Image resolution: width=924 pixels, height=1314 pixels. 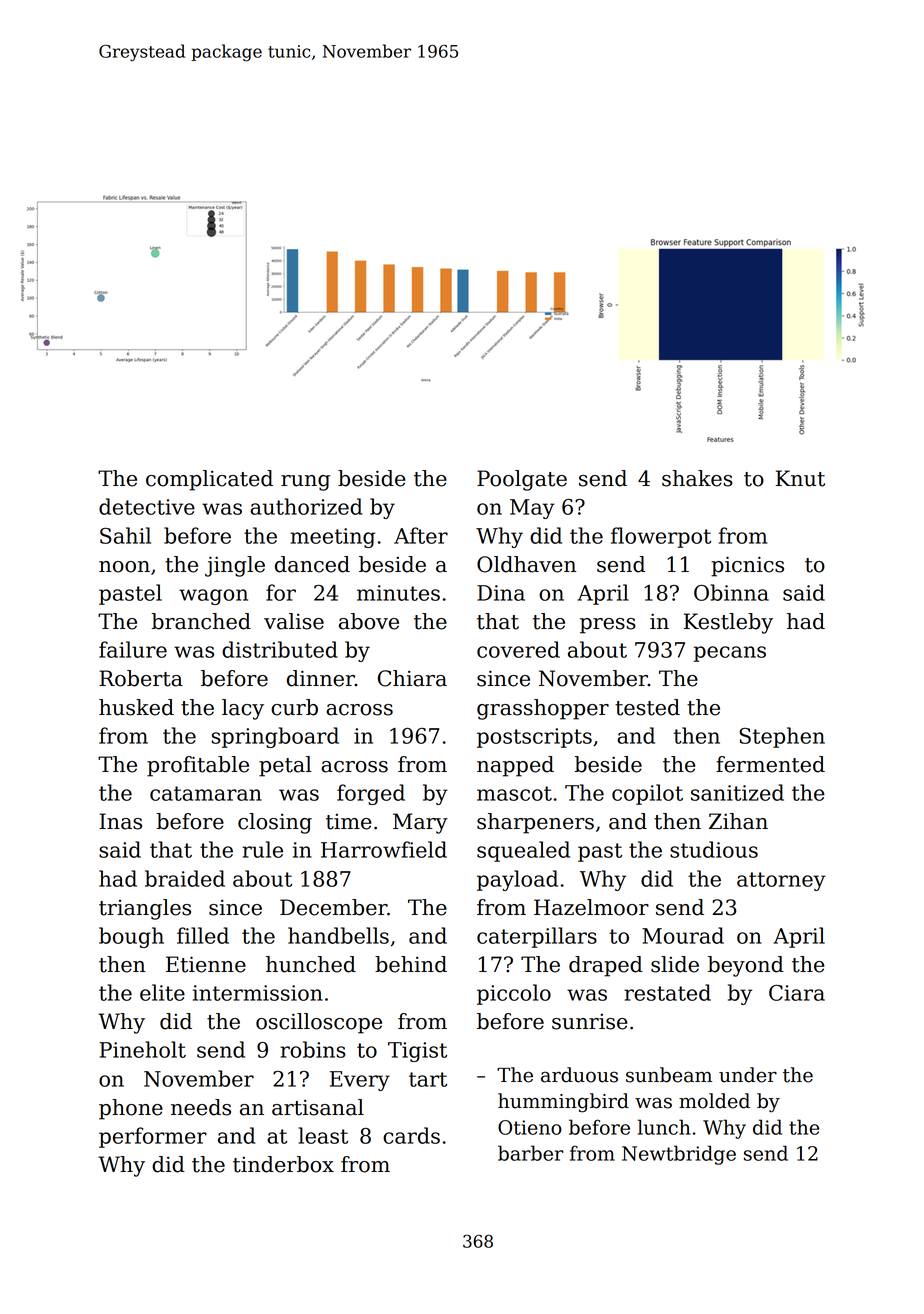 I want to click on profitable, so click(x=198, y=766).
